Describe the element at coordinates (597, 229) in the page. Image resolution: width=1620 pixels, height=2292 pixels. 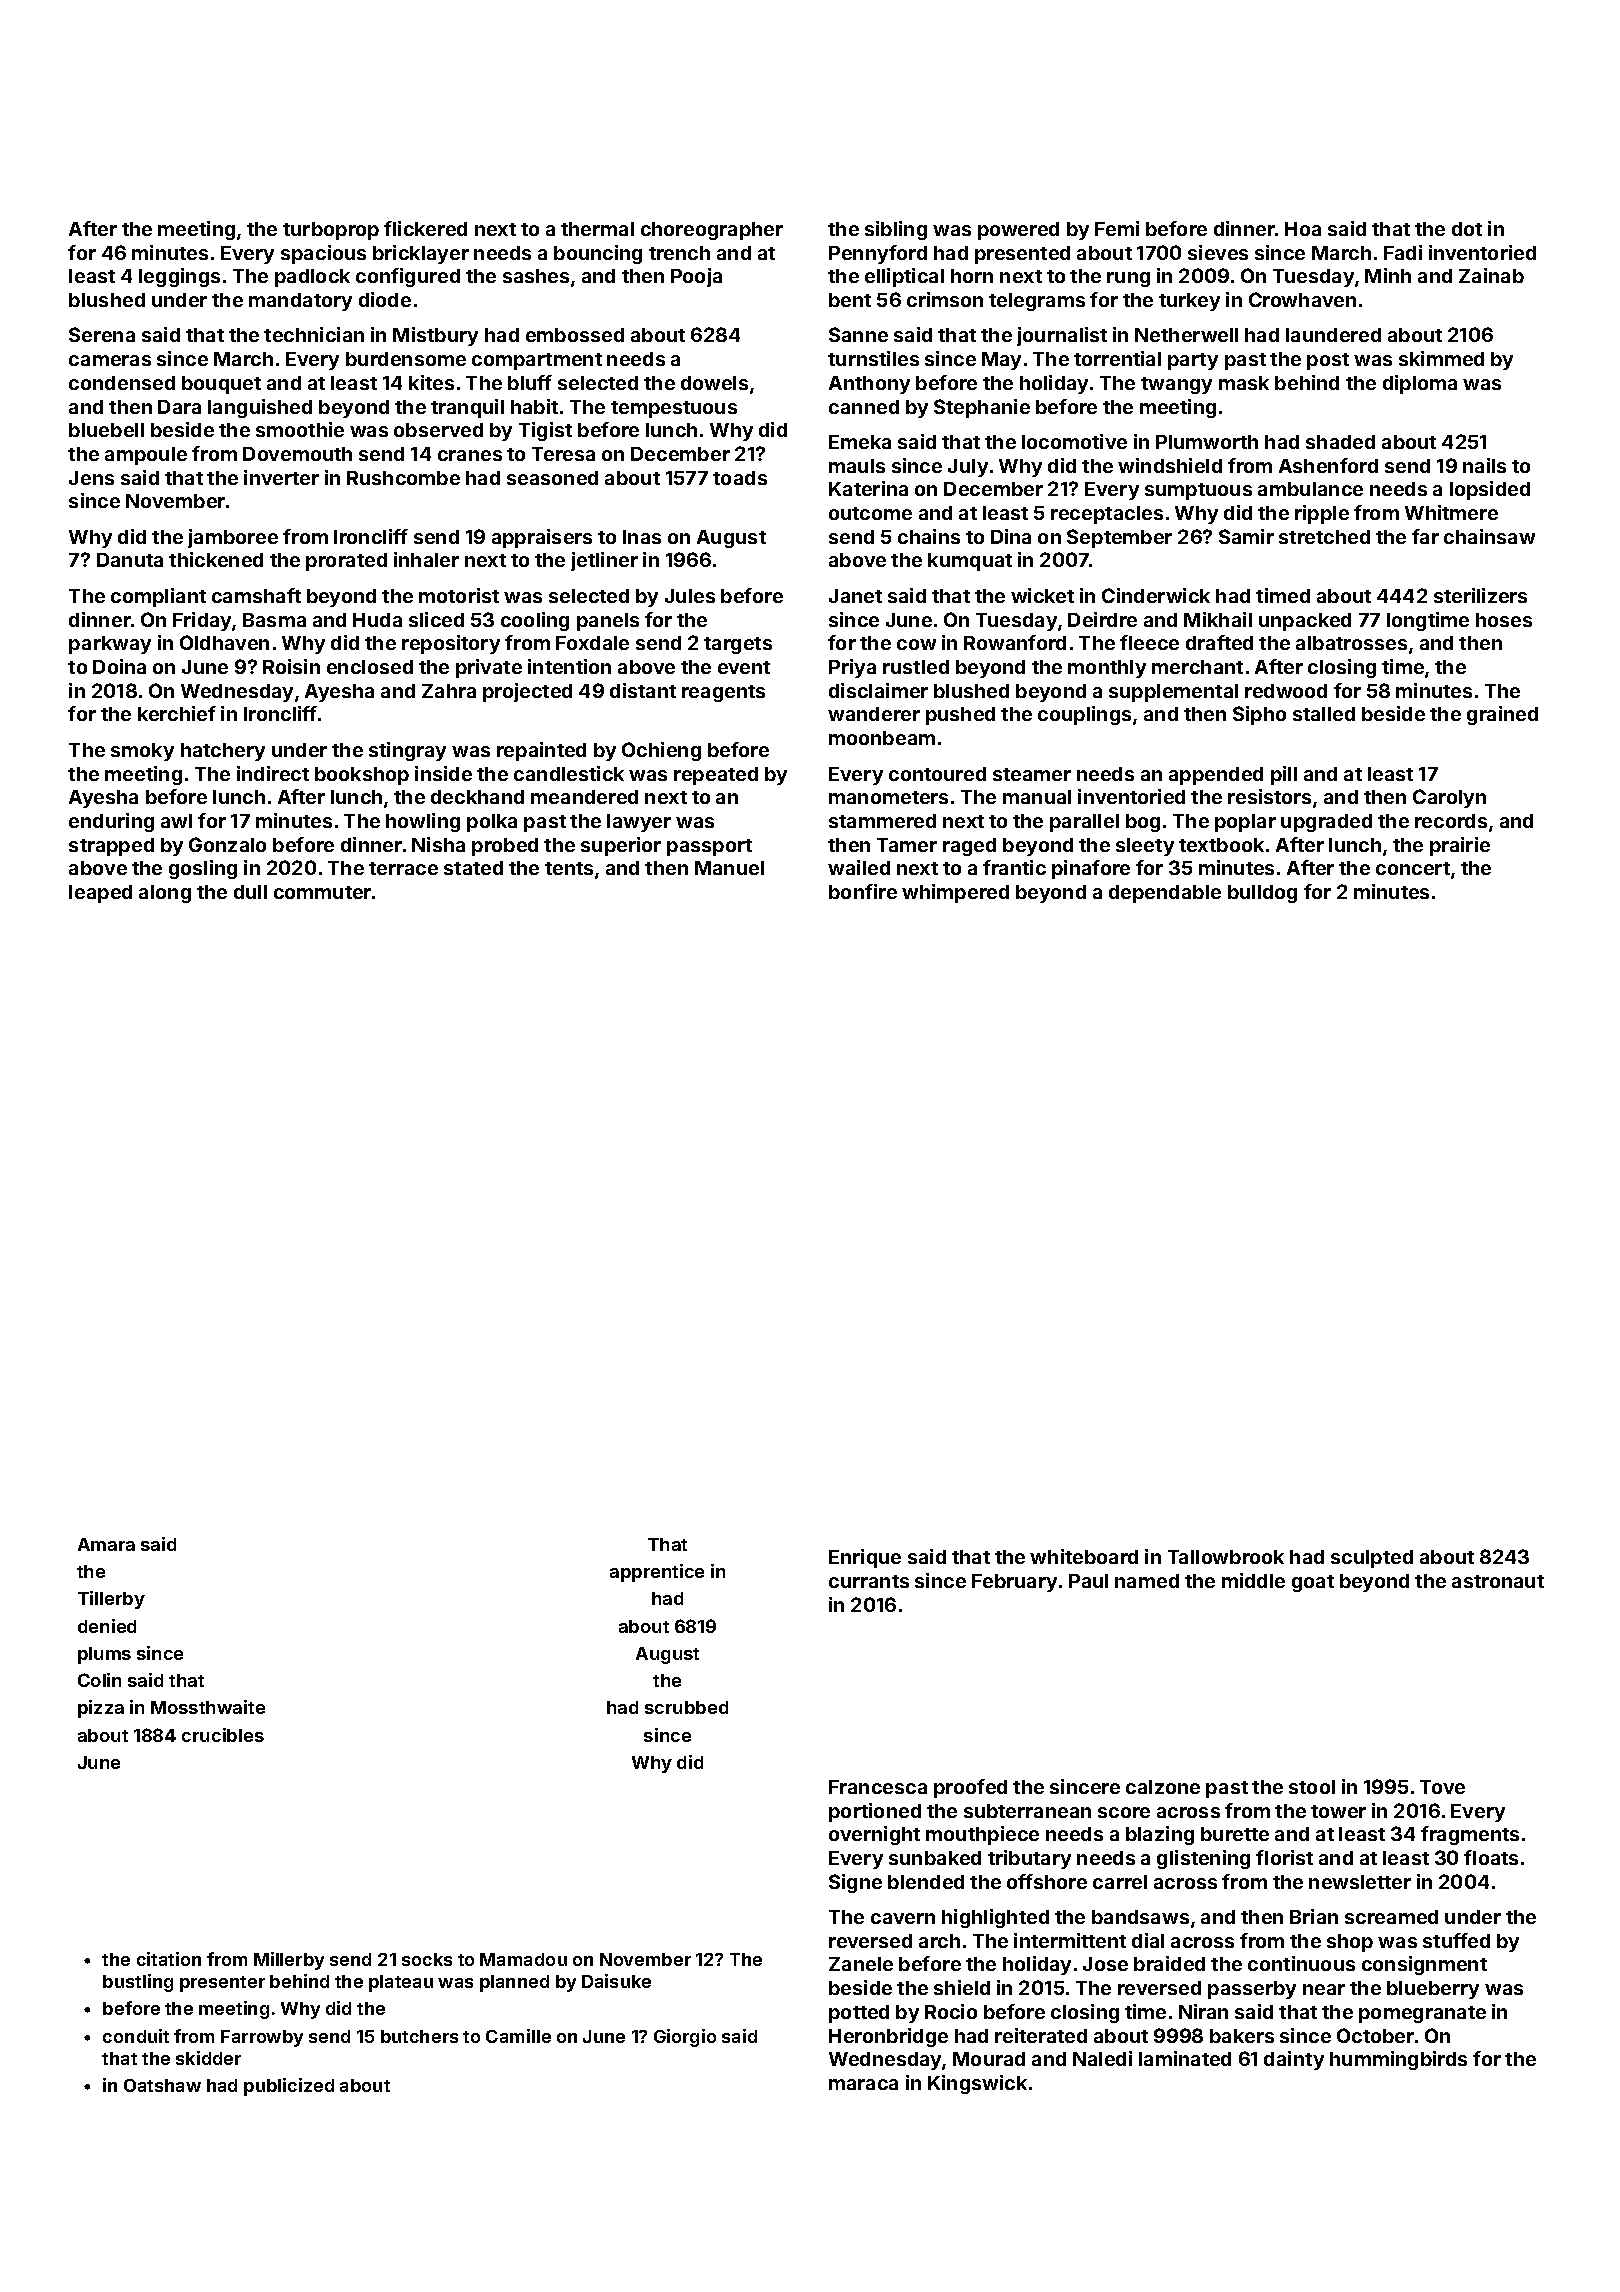
I see `thermal` at that location.
